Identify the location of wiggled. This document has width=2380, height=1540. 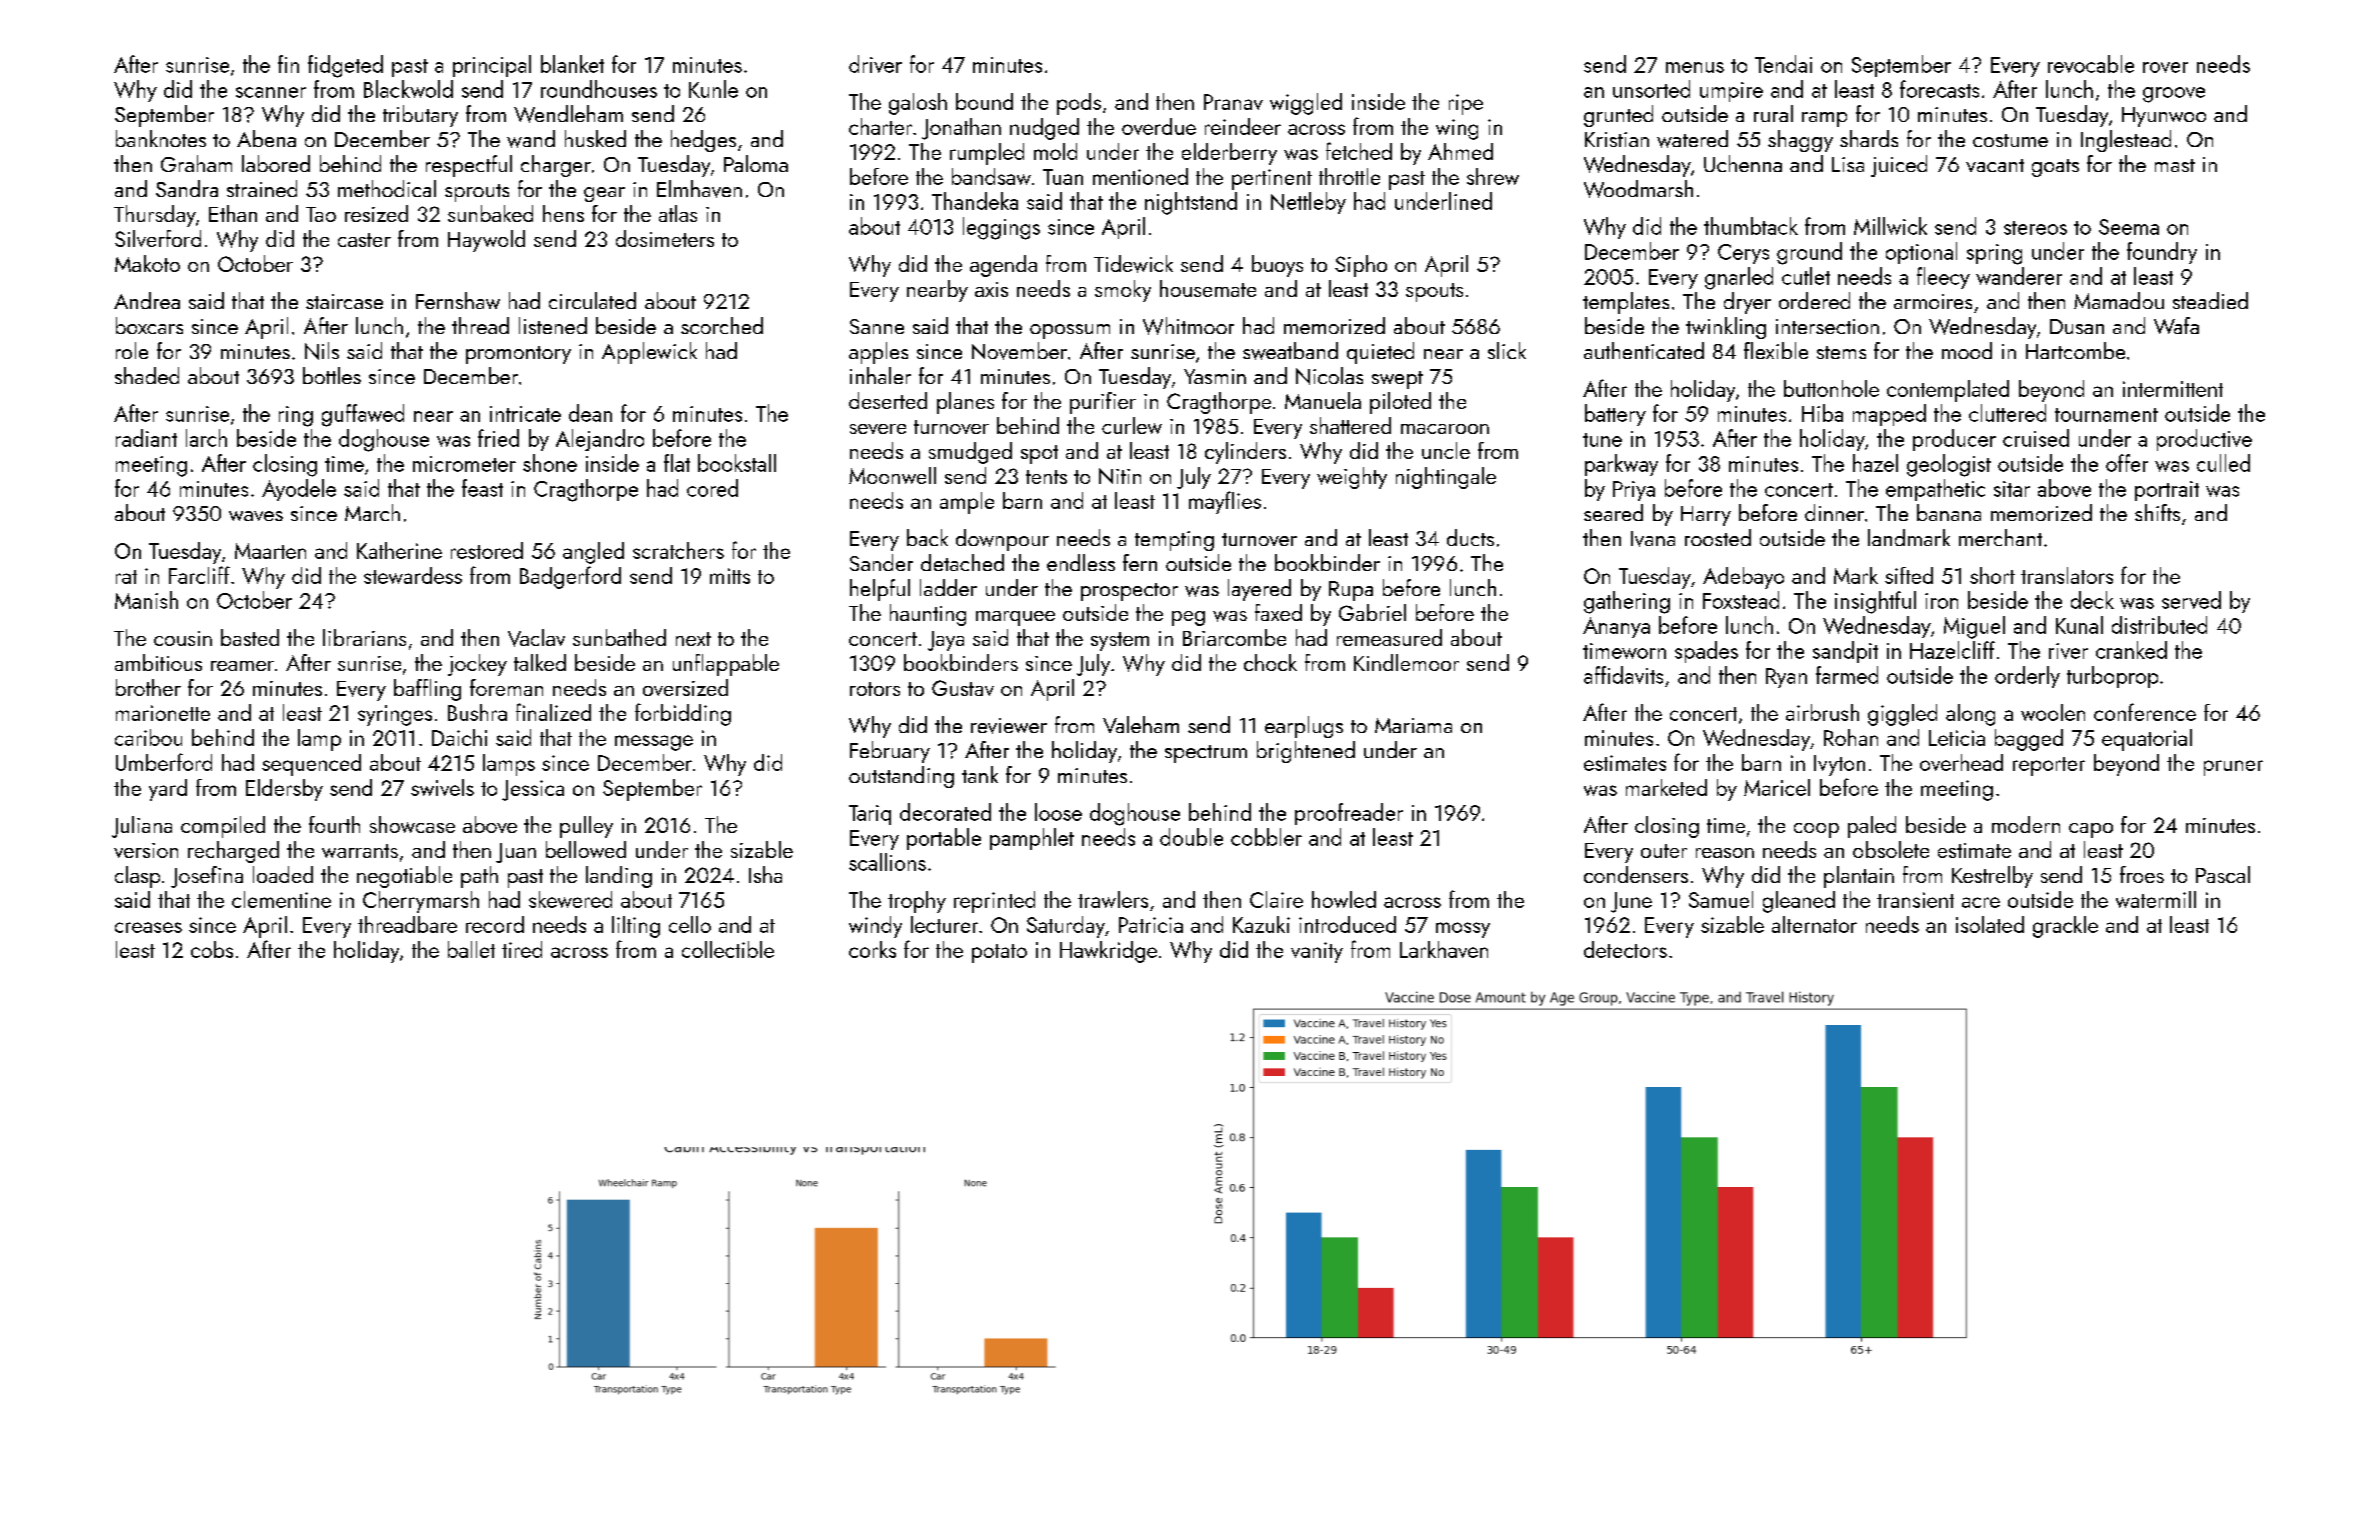
(1306, 104).
